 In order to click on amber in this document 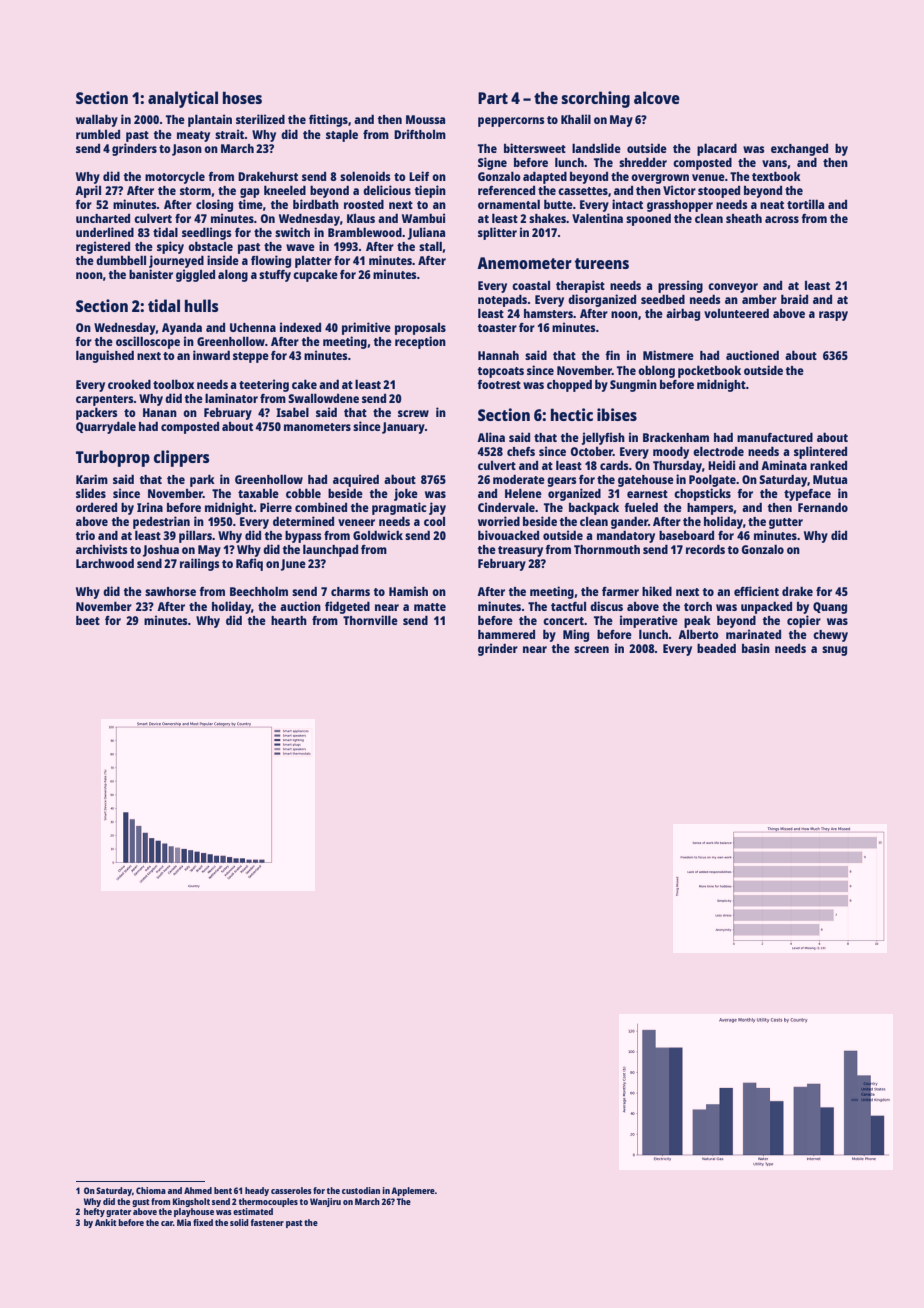, I will do `click(759, 299)`.
